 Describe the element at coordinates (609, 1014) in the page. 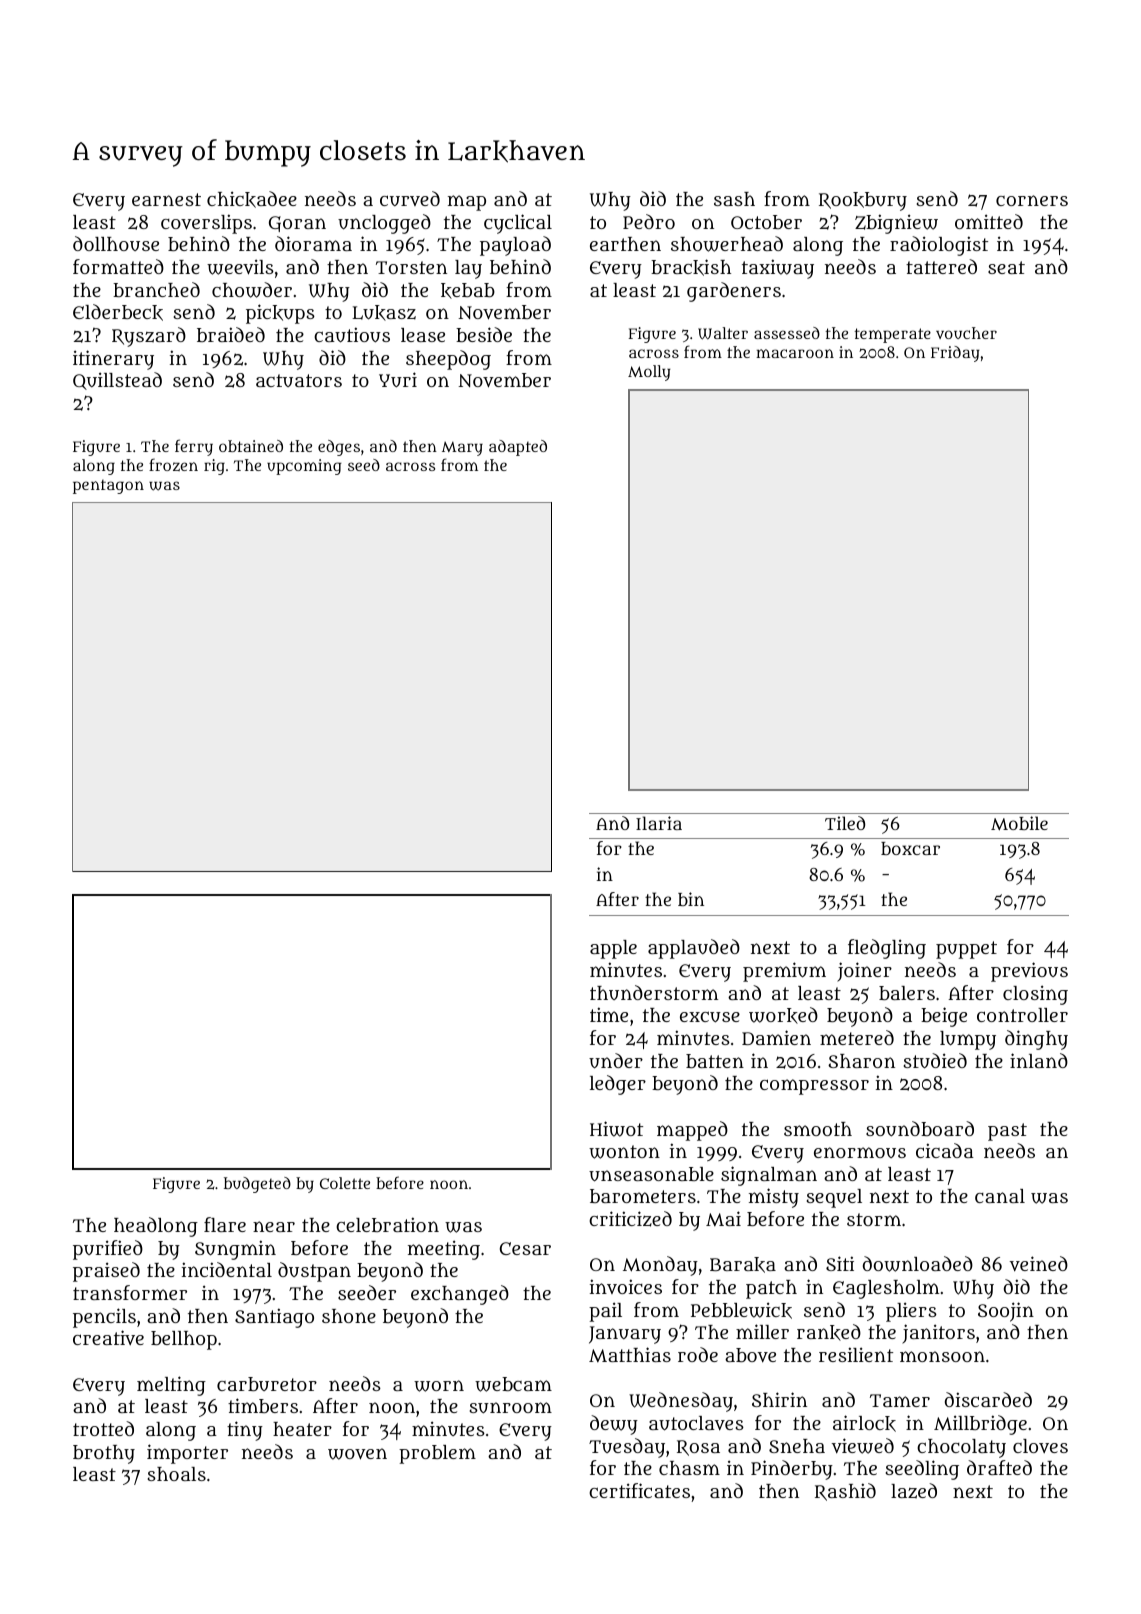

I see `time` at that location.
